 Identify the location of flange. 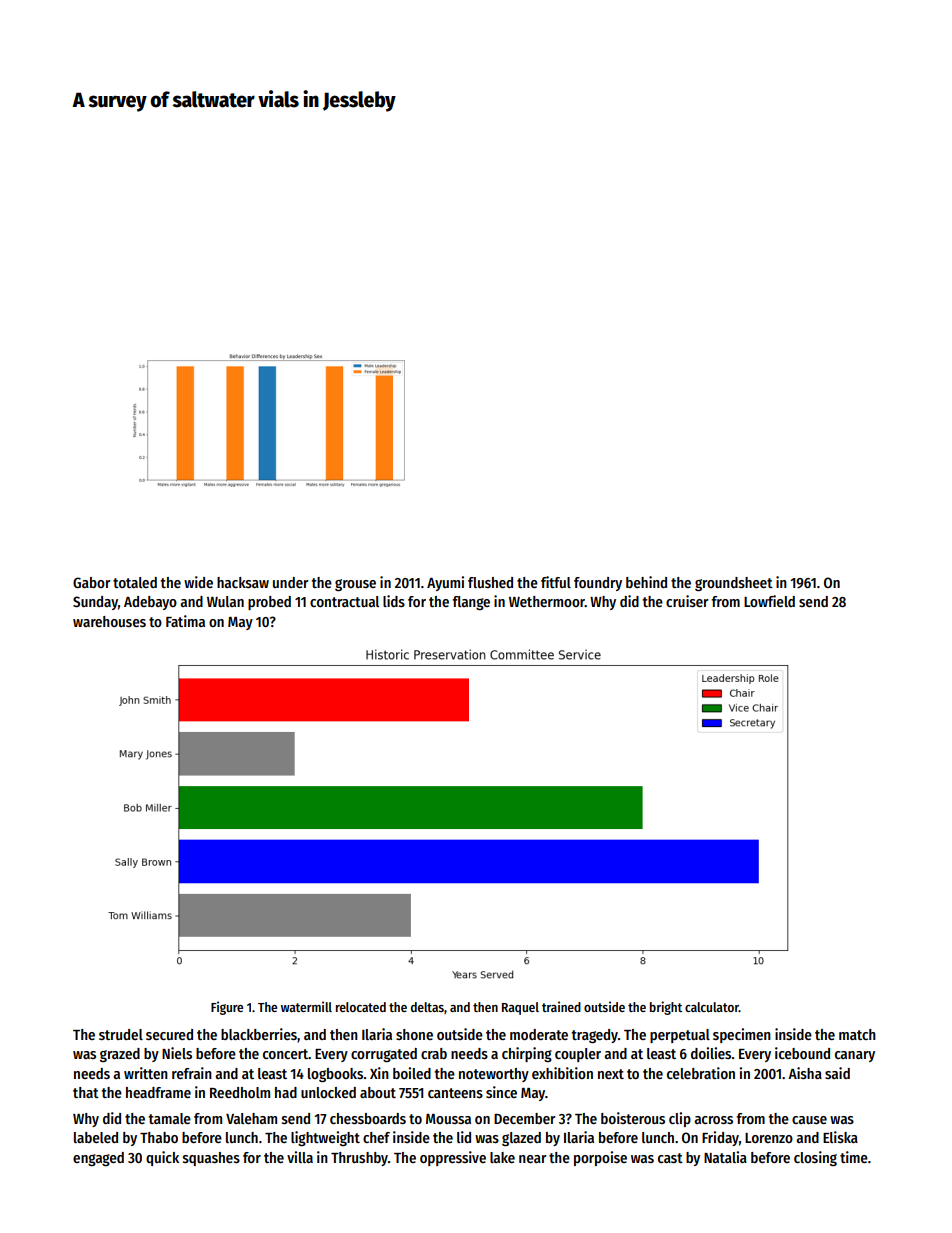
(471, 603).
